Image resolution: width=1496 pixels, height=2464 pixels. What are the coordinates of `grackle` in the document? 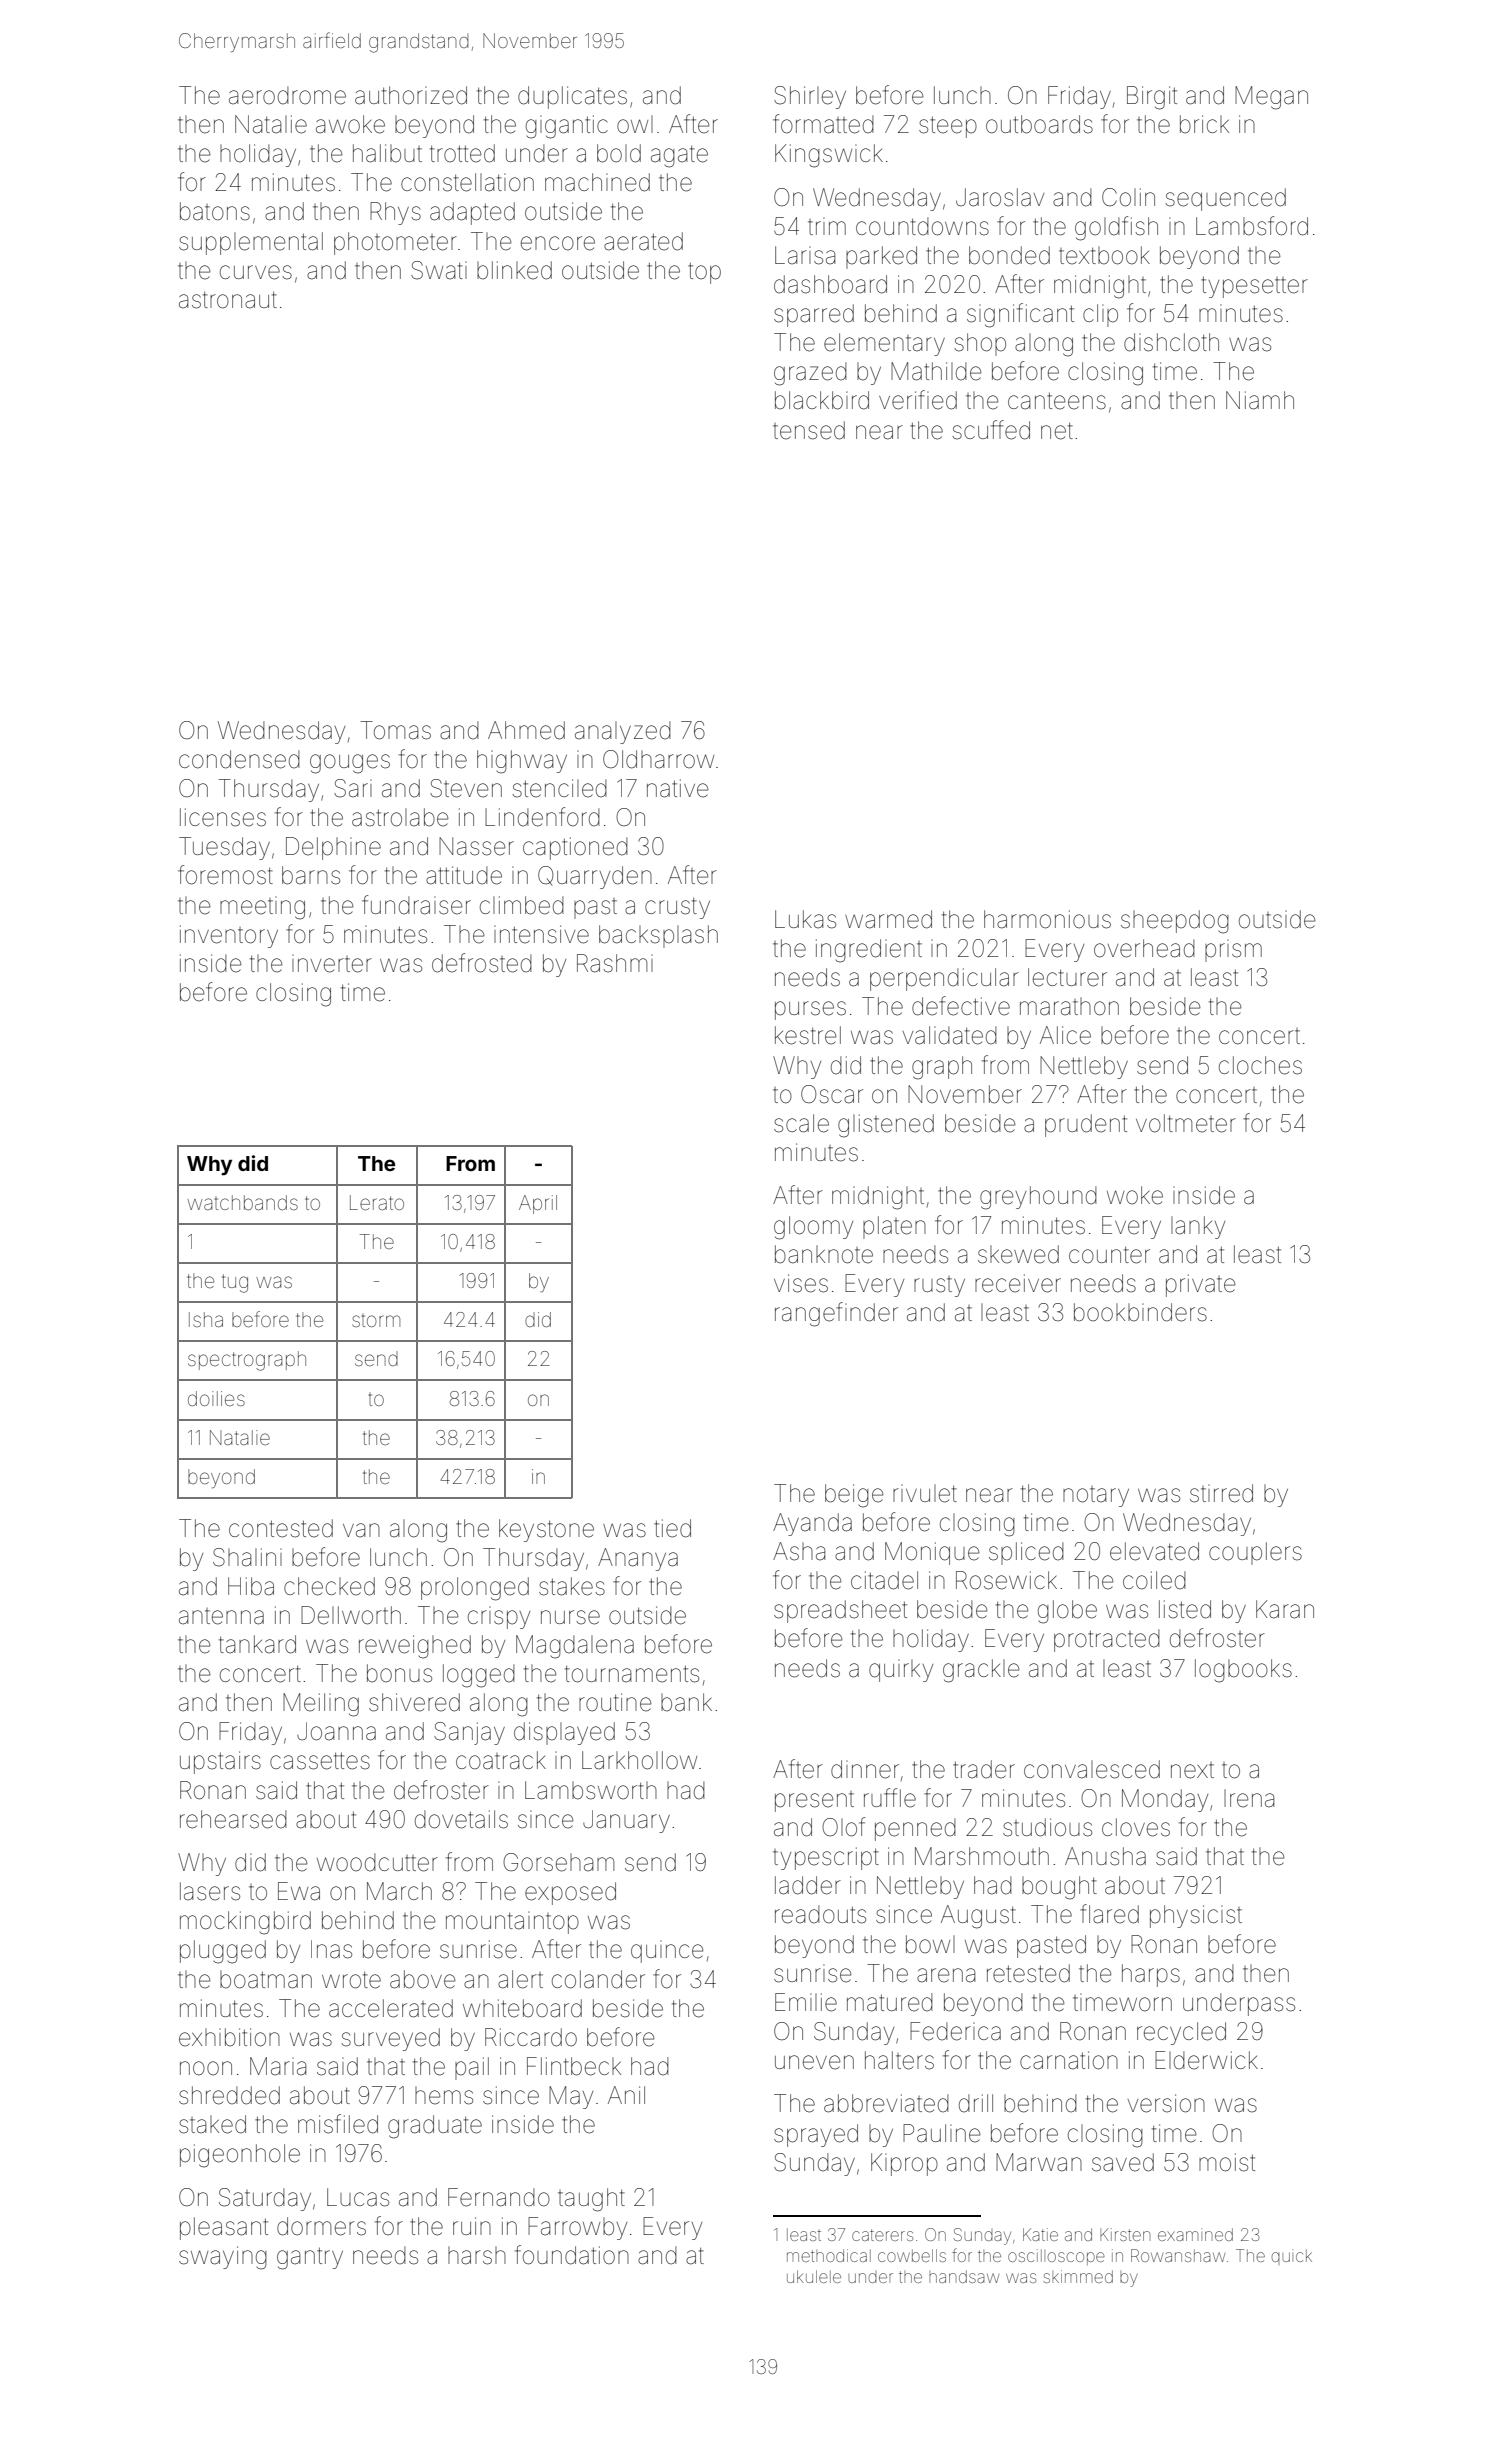 It's located at (981, 1671).
